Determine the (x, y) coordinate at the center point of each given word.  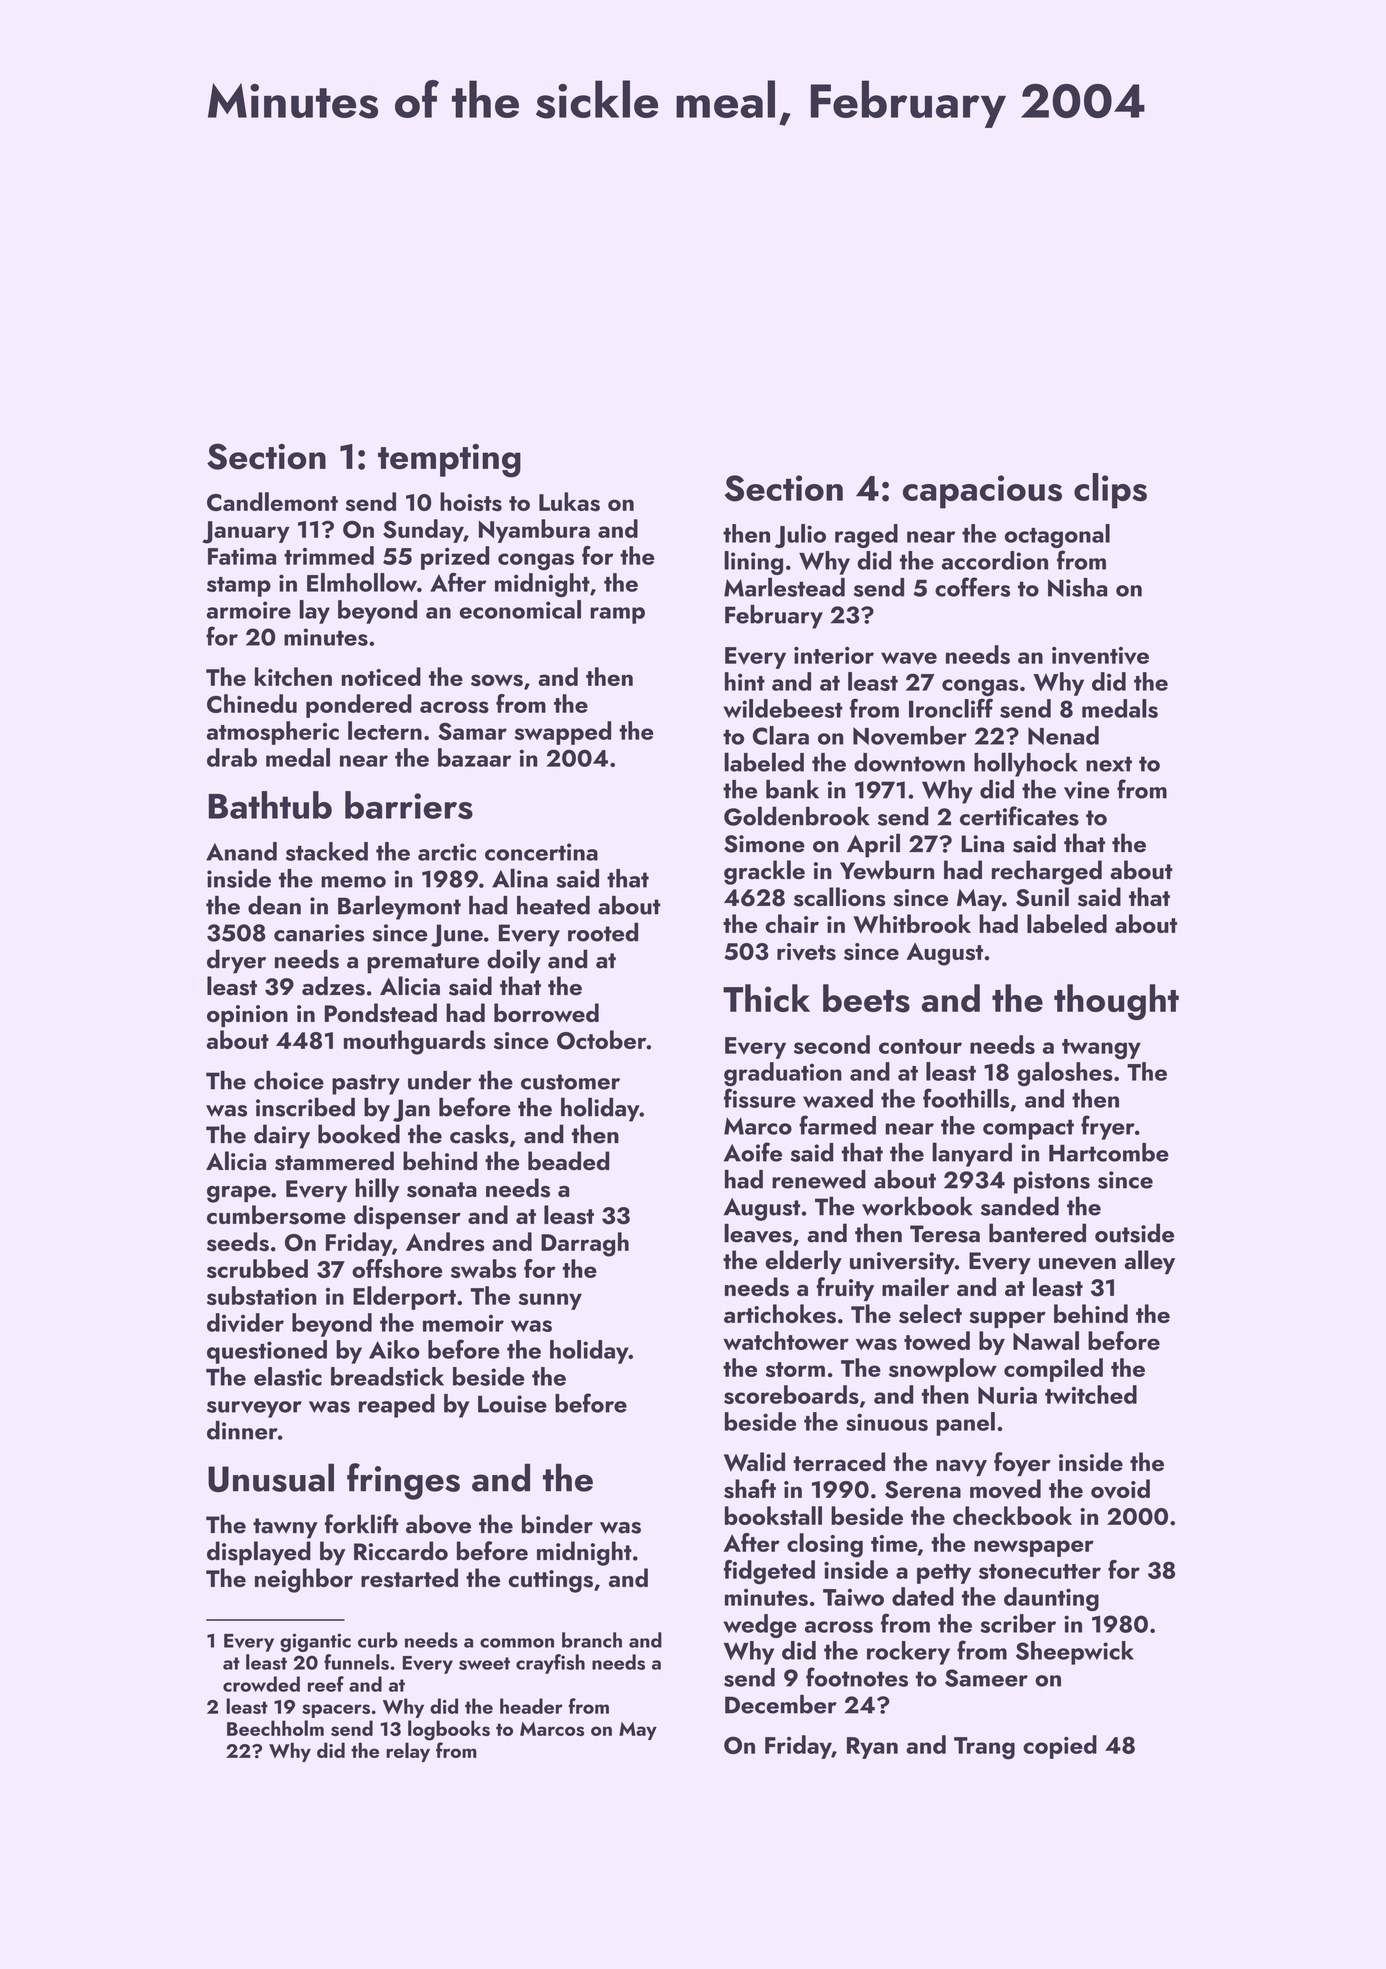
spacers (336, 1711)
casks (479, 1134)
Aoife (753, 1152)
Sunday (423, 531)
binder (557, 1524)
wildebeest (783, 708)
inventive (1100, 656)
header (531, 1706)
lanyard (972, 1154)
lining (753, 563)
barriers (409, 805)
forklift (361, 1524)
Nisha (1077, 587)
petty (944, 1574)
